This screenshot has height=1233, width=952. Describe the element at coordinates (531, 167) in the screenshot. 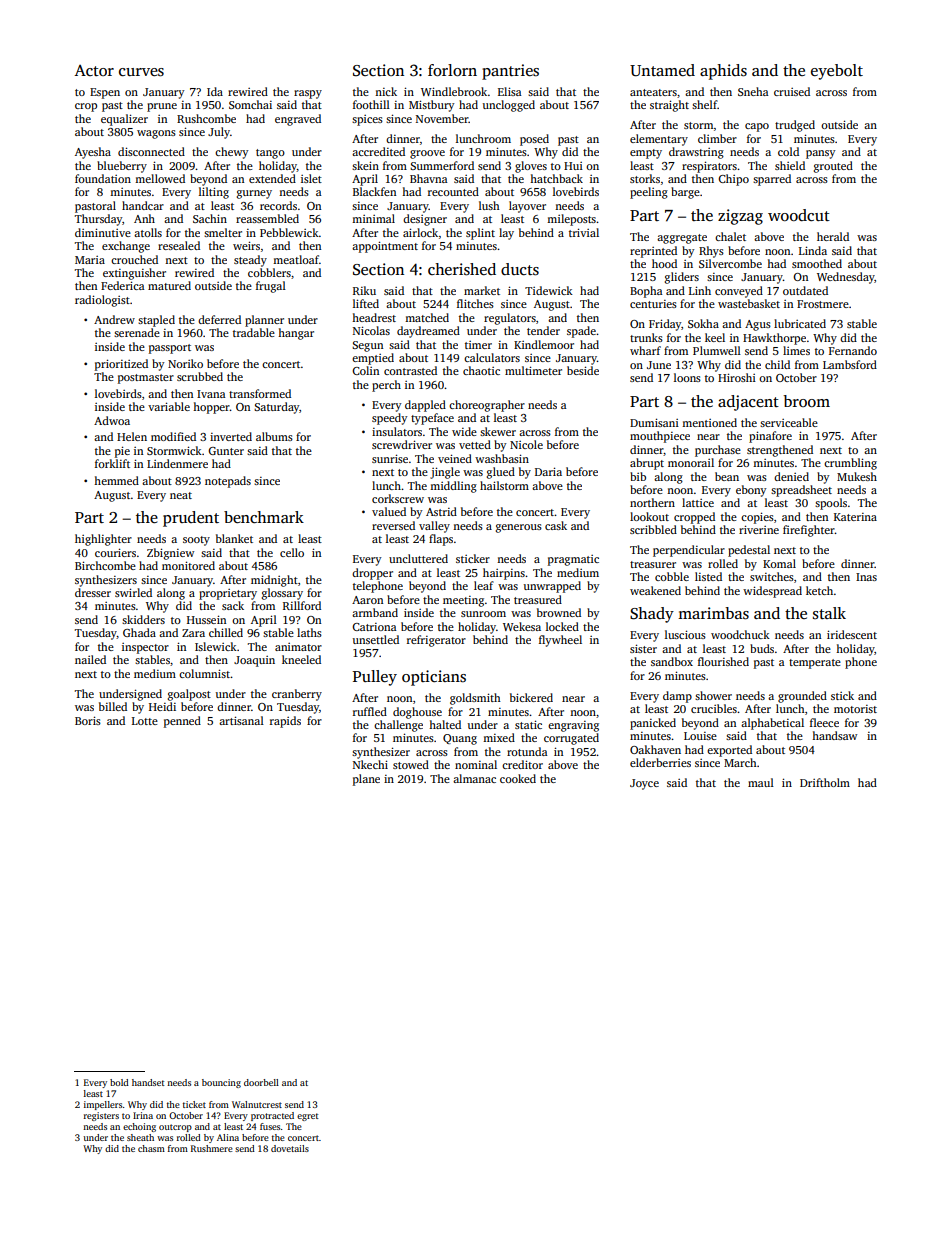

I see `gloves` at that location.
